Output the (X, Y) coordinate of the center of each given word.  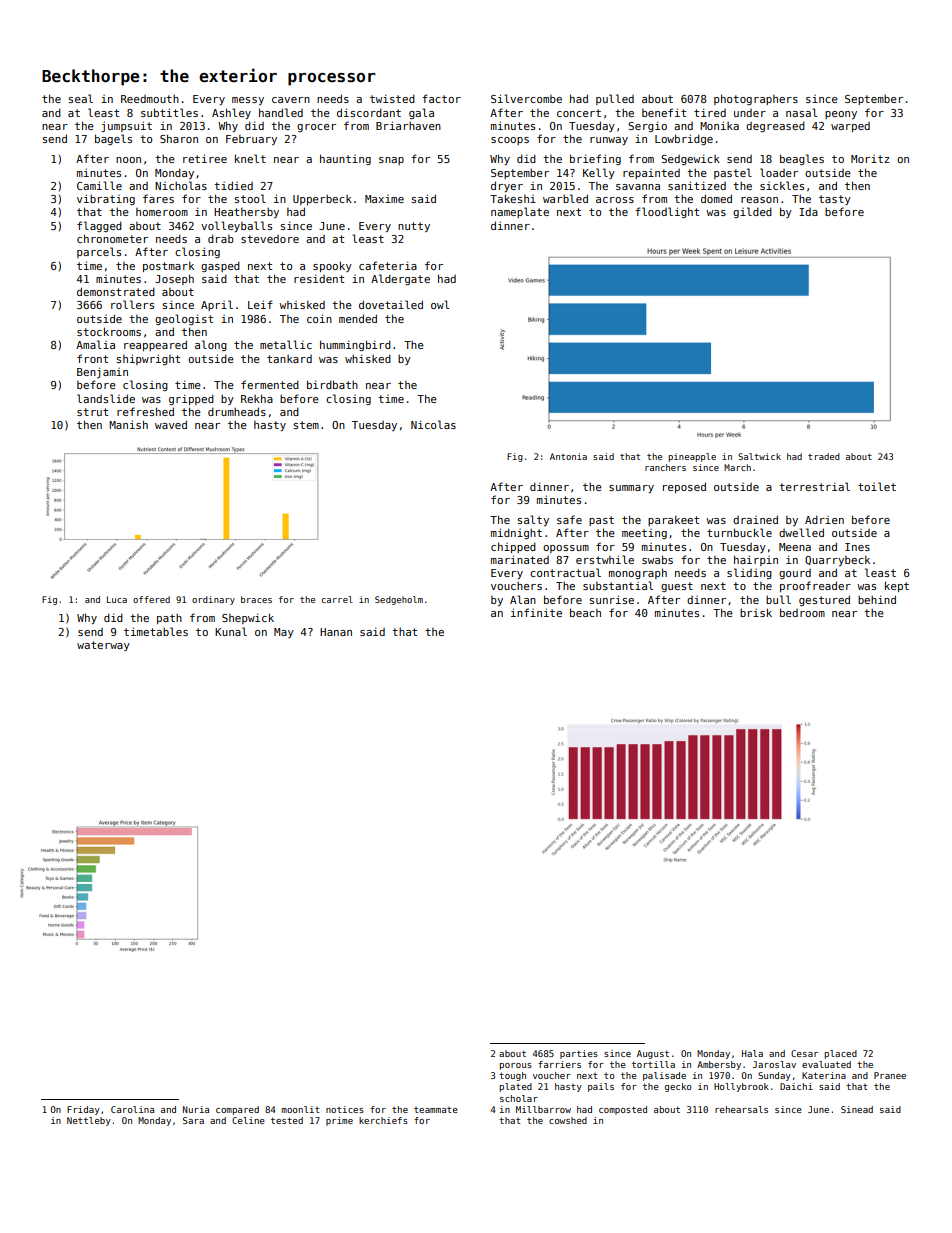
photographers (756, 99)
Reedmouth (150, 98)
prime (339, 1121)
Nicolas (433, 424)
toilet (877, 486)
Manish (128, 424)
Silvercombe (526, 98)
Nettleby (89, 1121)
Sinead (857, 1109)
